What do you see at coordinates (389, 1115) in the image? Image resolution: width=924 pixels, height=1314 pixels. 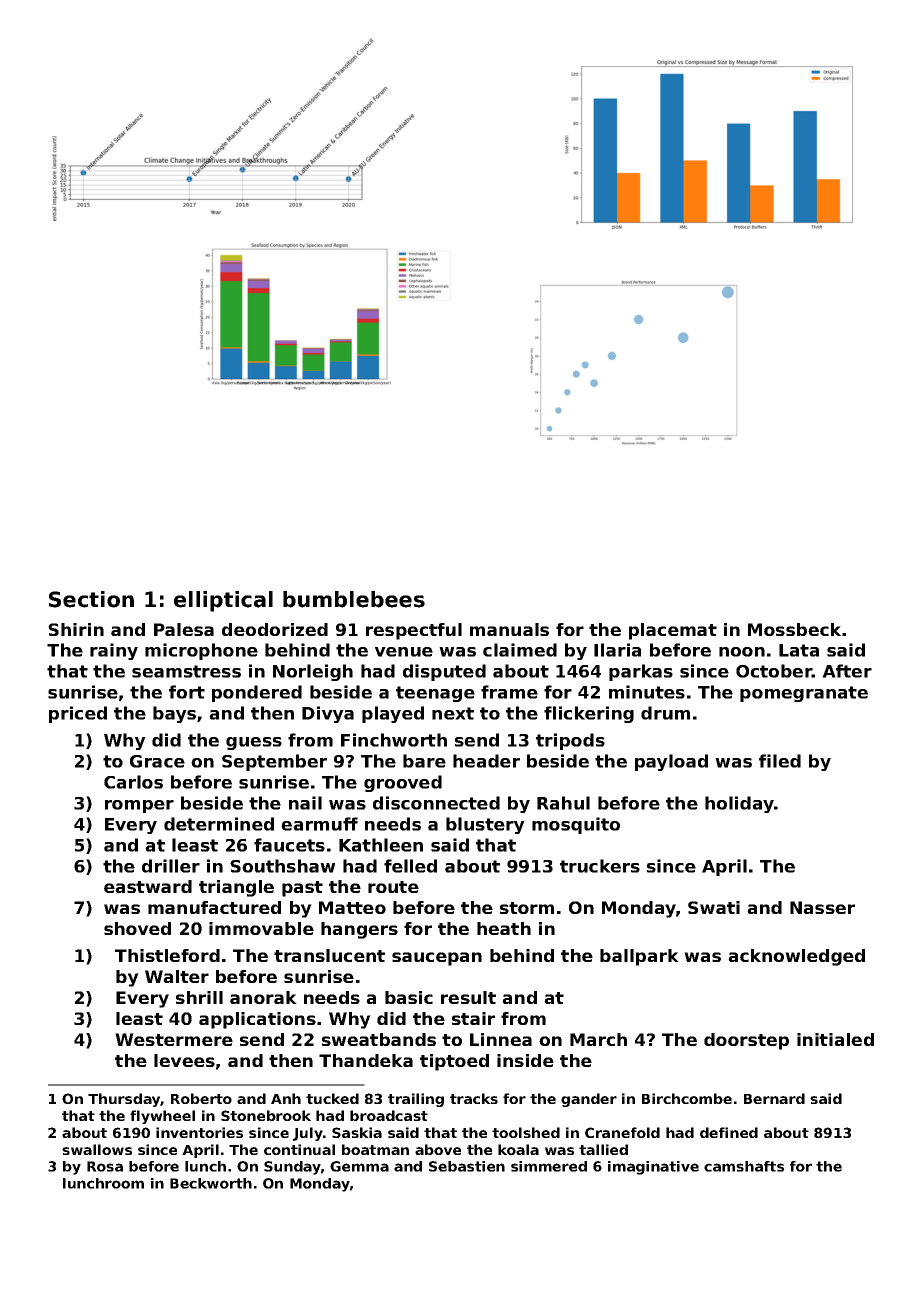 I see `broadcast` at bounding box center [389, 1115].
